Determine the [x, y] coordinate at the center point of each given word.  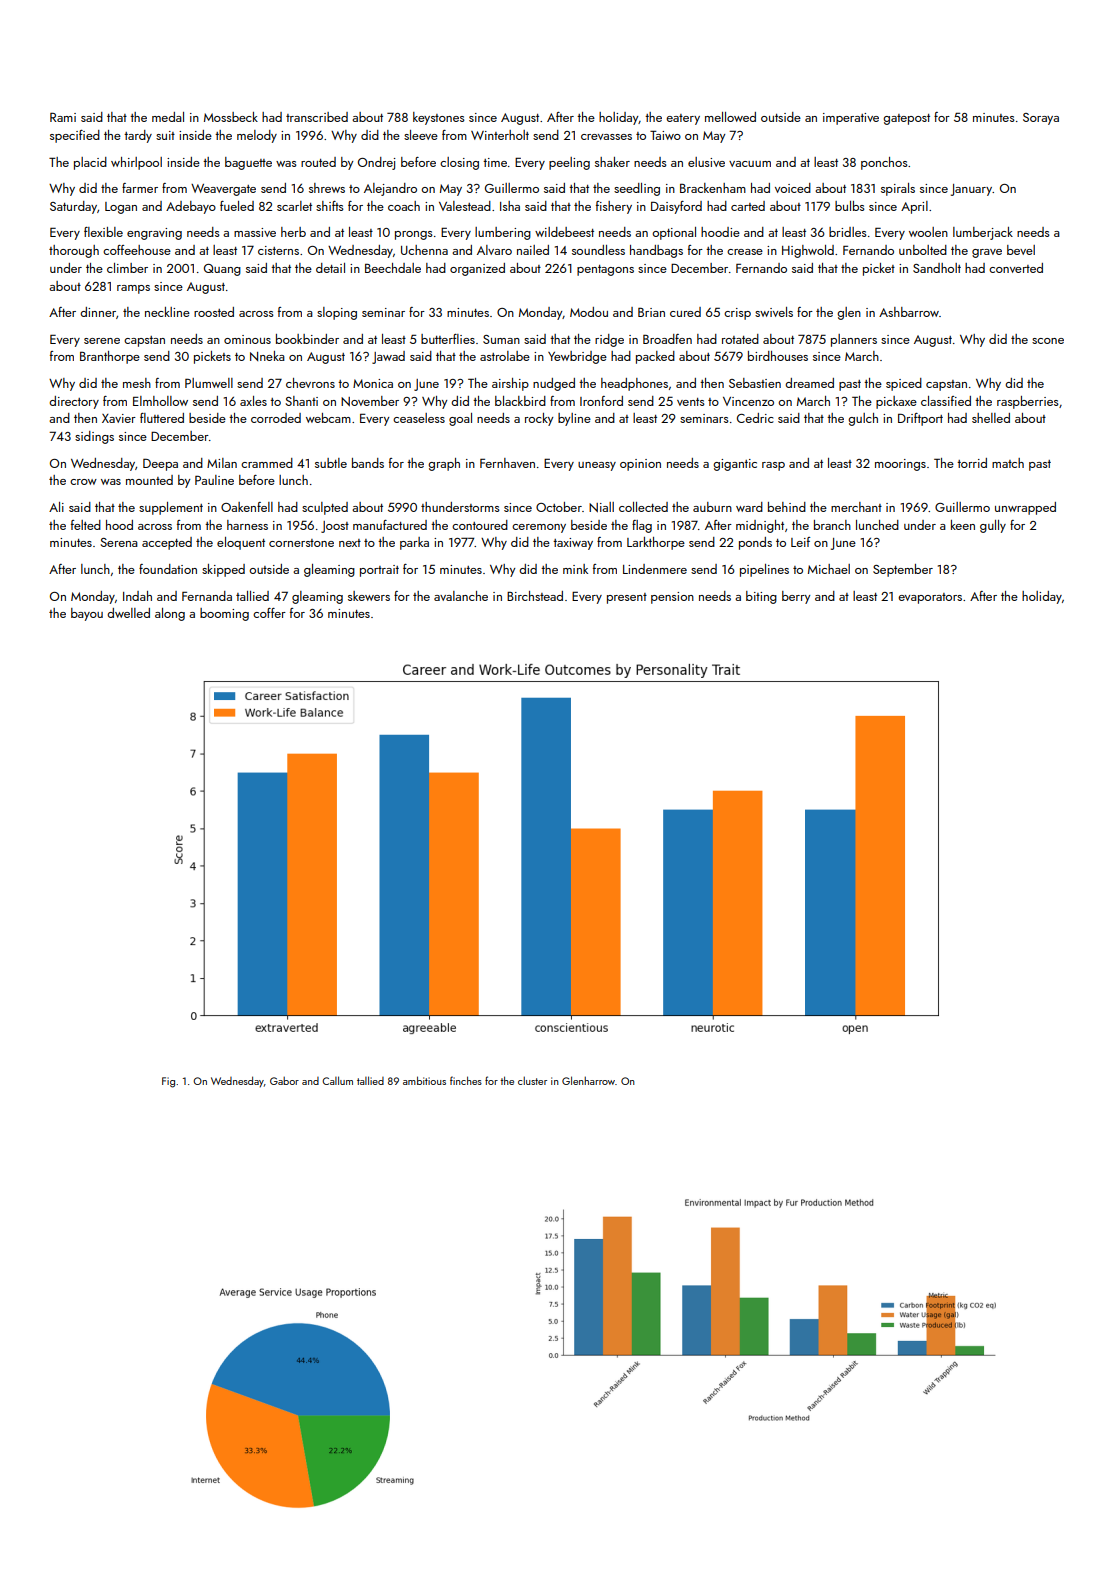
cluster [532, 1080]
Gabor [284, 1081]
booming [224, 614]
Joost [335, 527]
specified [75, 136]
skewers [369, 596]
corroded [276, 418]
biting [761, 597]
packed [655, 357]
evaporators [930, 598]
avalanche [461, 596]
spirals [898, 189]
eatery [683, 119]
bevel [1021, 250]
